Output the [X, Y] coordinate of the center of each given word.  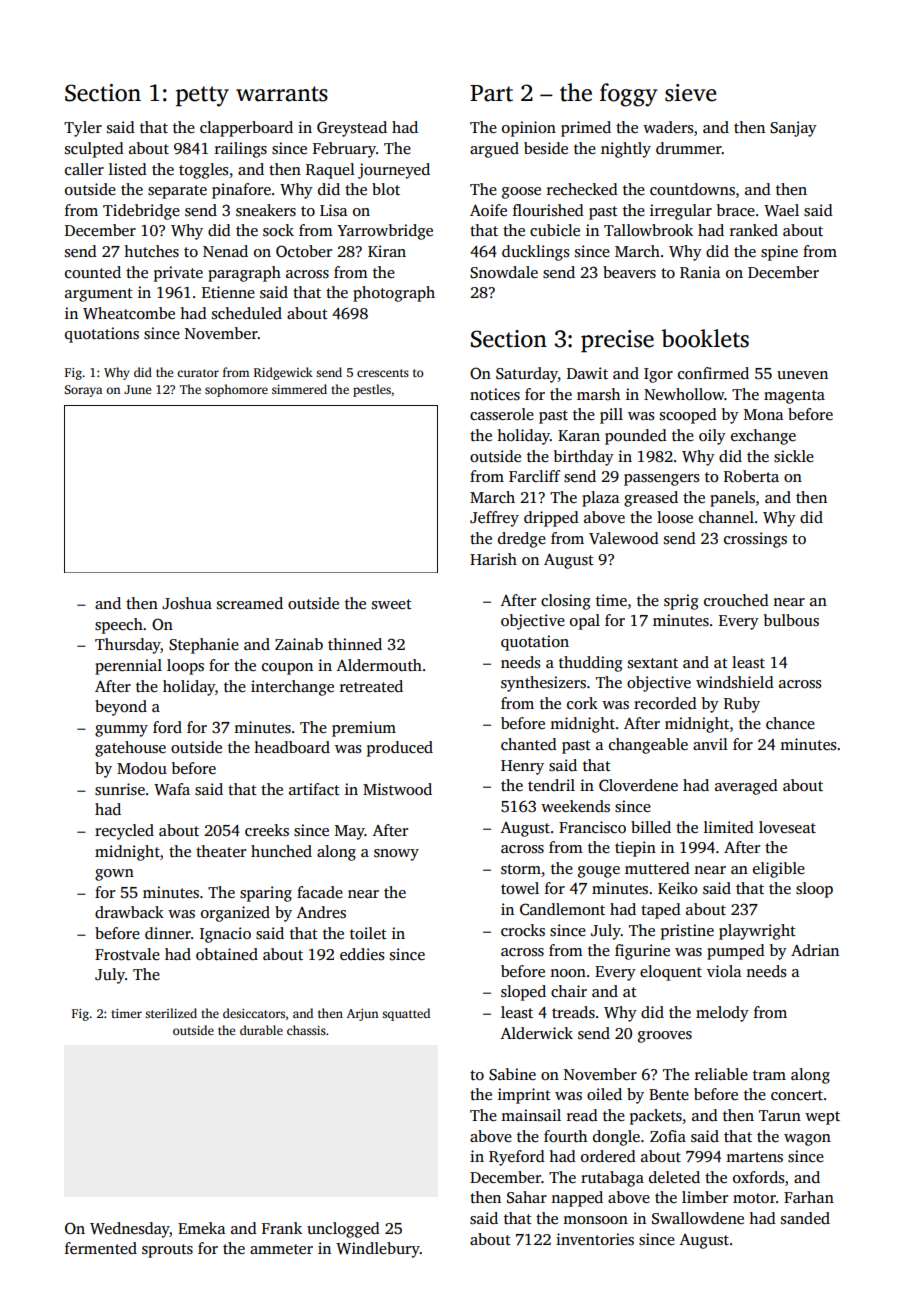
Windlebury [378, 1250]
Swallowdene [698, 1218]
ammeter [281, 1249]
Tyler [83, 129]
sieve [691, 93]
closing [566, 602]
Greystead [352, 129]
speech [119, 626]
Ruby [742, 705]
